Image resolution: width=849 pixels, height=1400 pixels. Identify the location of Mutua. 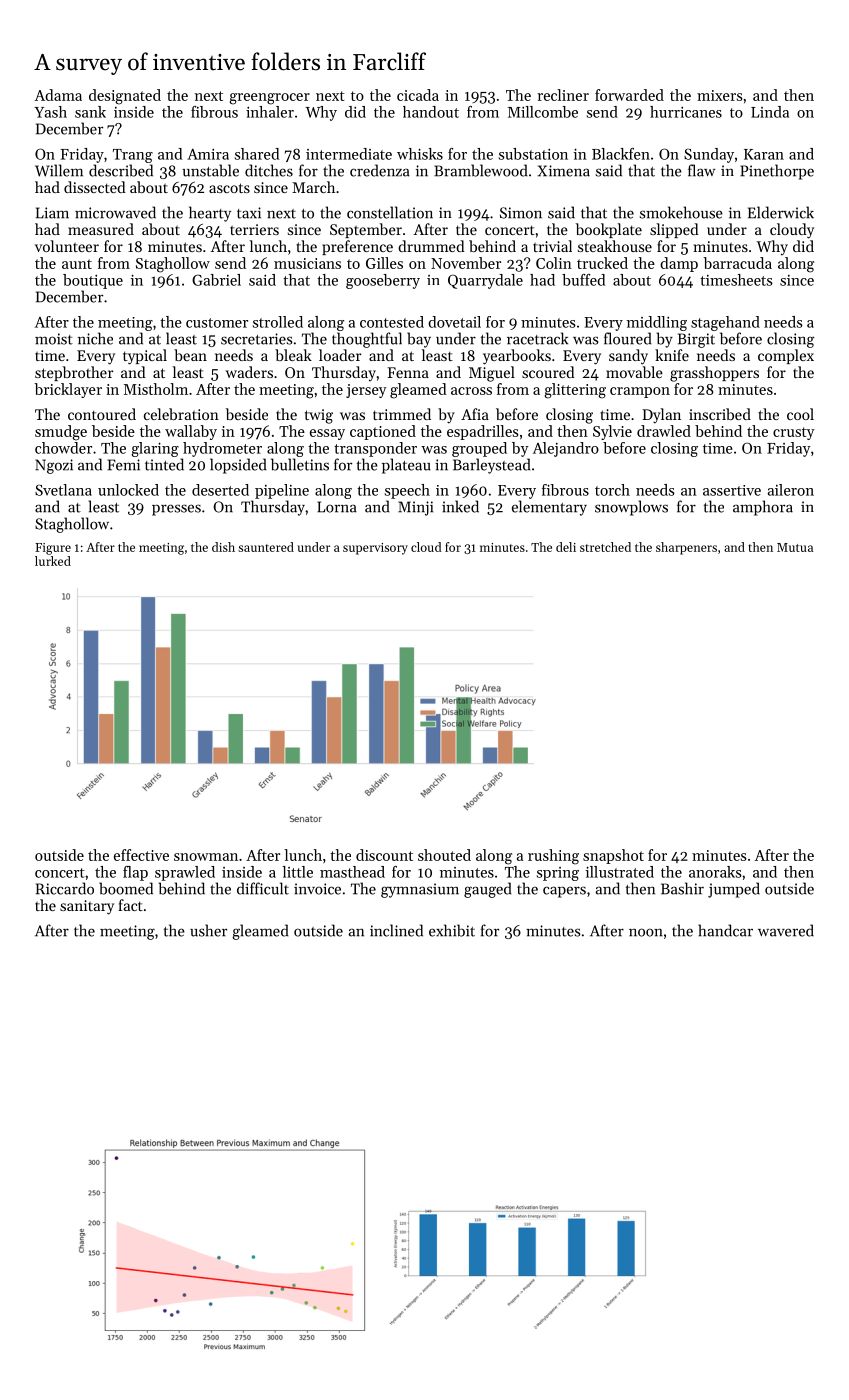
(795, 547).
